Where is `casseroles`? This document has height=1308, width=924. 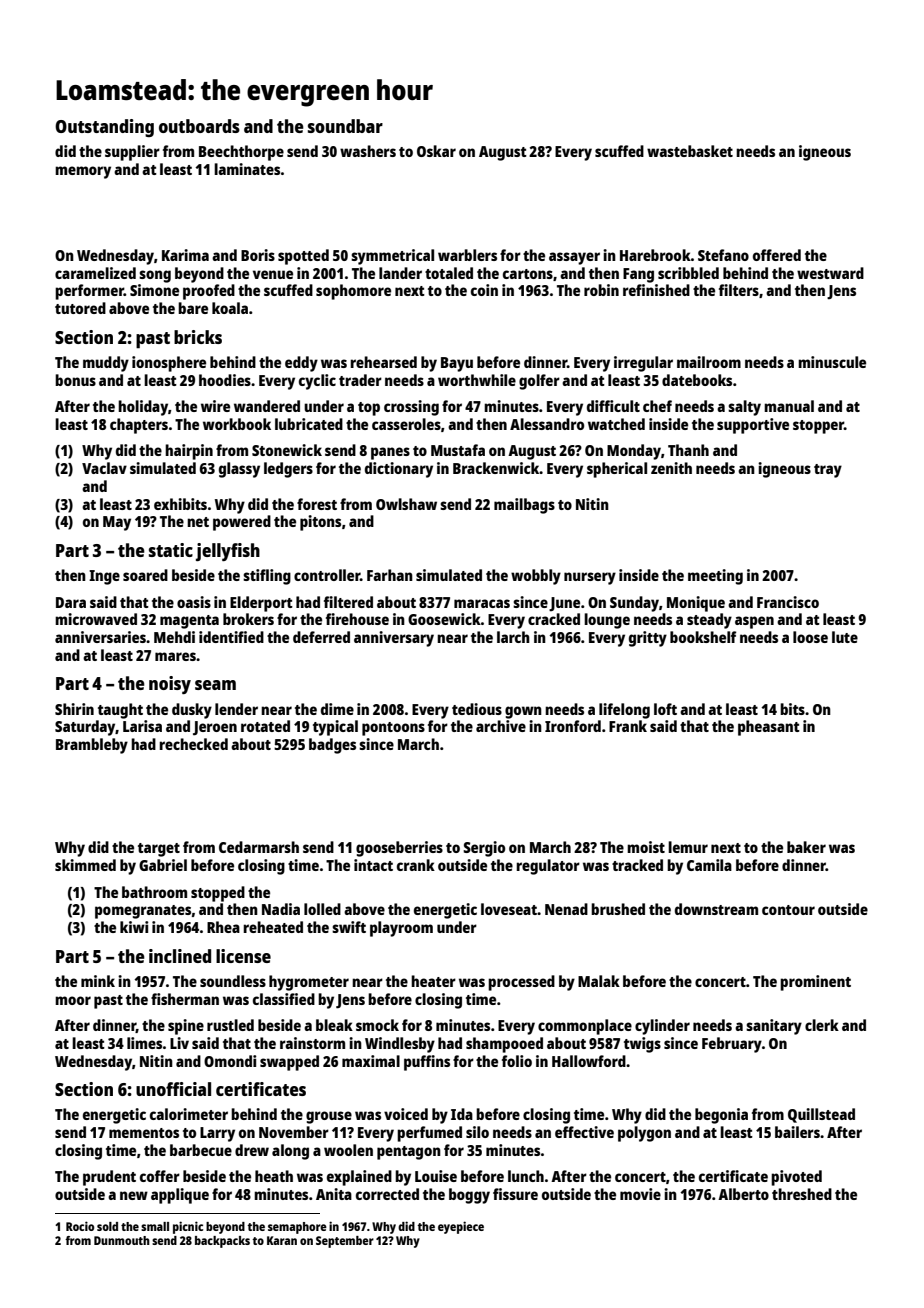
casseroles is located at coordinates (406, 424).
